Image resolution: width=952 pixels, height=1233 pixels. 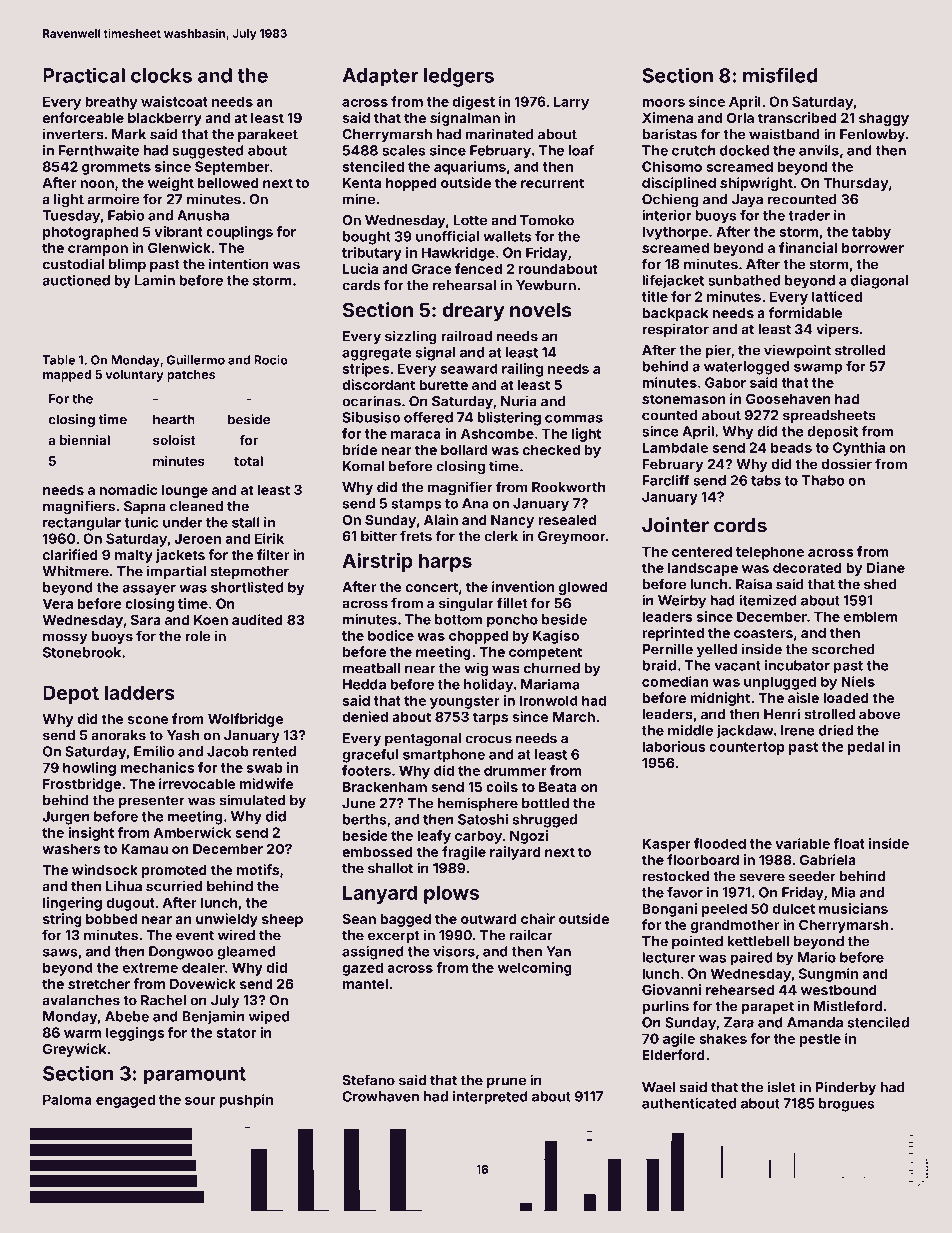 What do you see at coordinates (552, 668) in the screenshot?
I see `churned` at bounding box center [552, 668].
